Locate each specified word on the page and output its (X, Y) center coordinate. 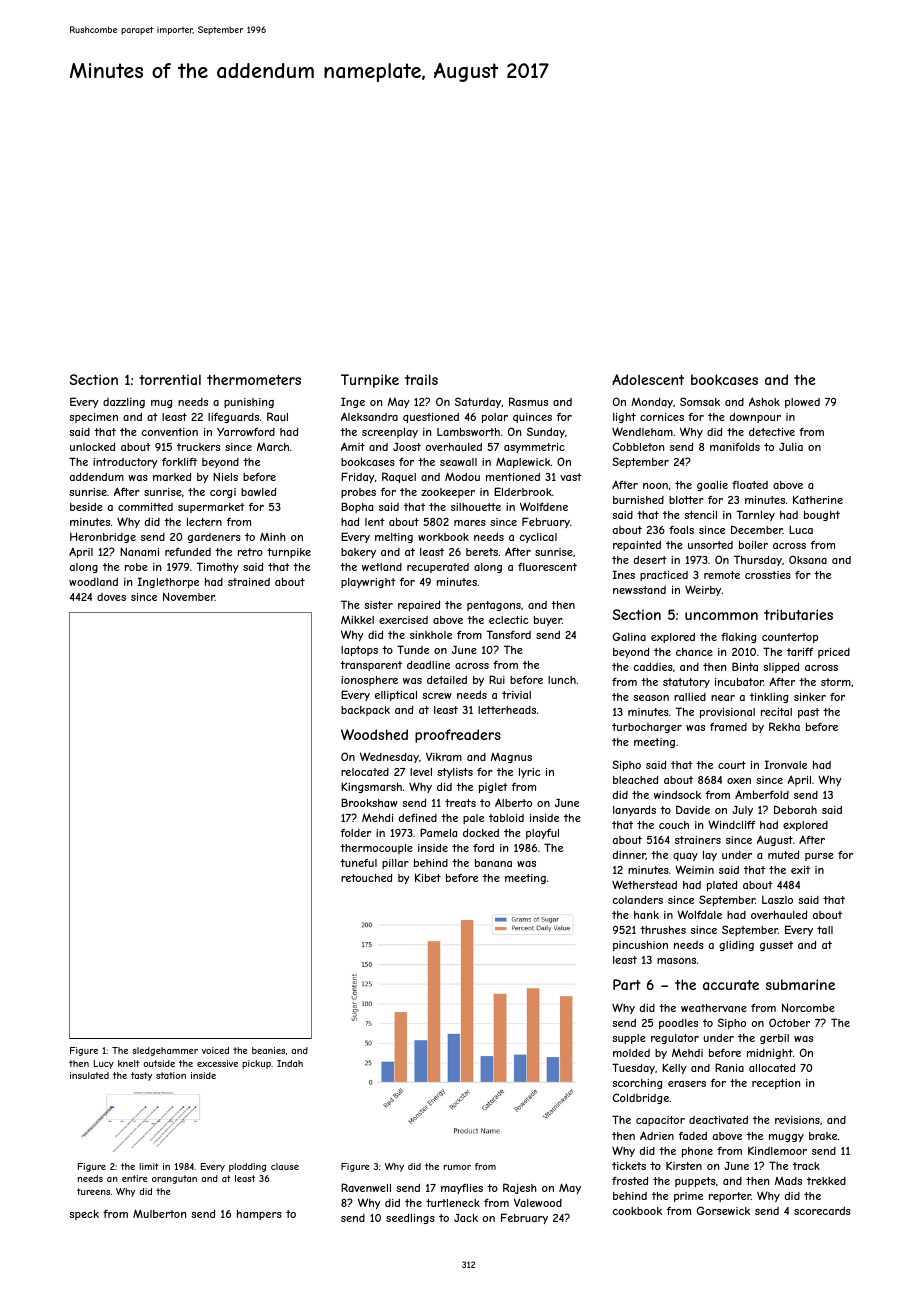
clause (285, 1166)
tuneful (358, 863)
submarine (800, 984)
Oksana (808, 559)
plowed (802, 403)
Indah (290, 1063)
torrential (170, 379)
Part (627, 984)
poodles (678, 1024)
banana (493, 863)
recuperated (438, 568)
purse (819, 857)
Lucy (104, 1064)
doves (111, 597)
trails (421, 379)
